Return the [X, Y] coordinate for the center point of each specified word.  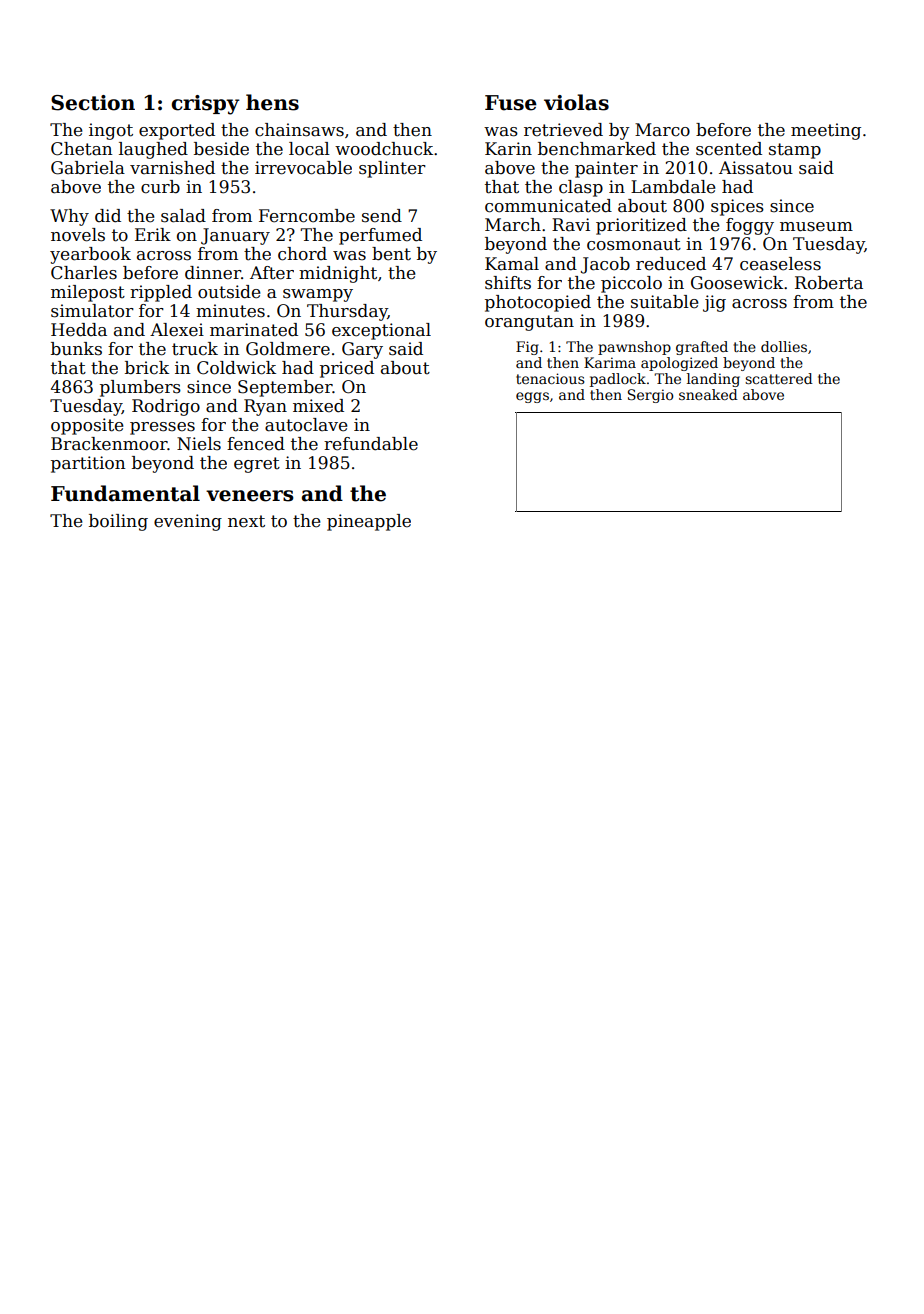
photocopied [538, 303]
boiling [118, 522]
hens [272, 102]
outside [229, 292]
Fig [527, 348]
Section [93, 103]
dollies [784, 346]
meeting [826, 131]
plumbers [140, 388]
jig [714, 303]
